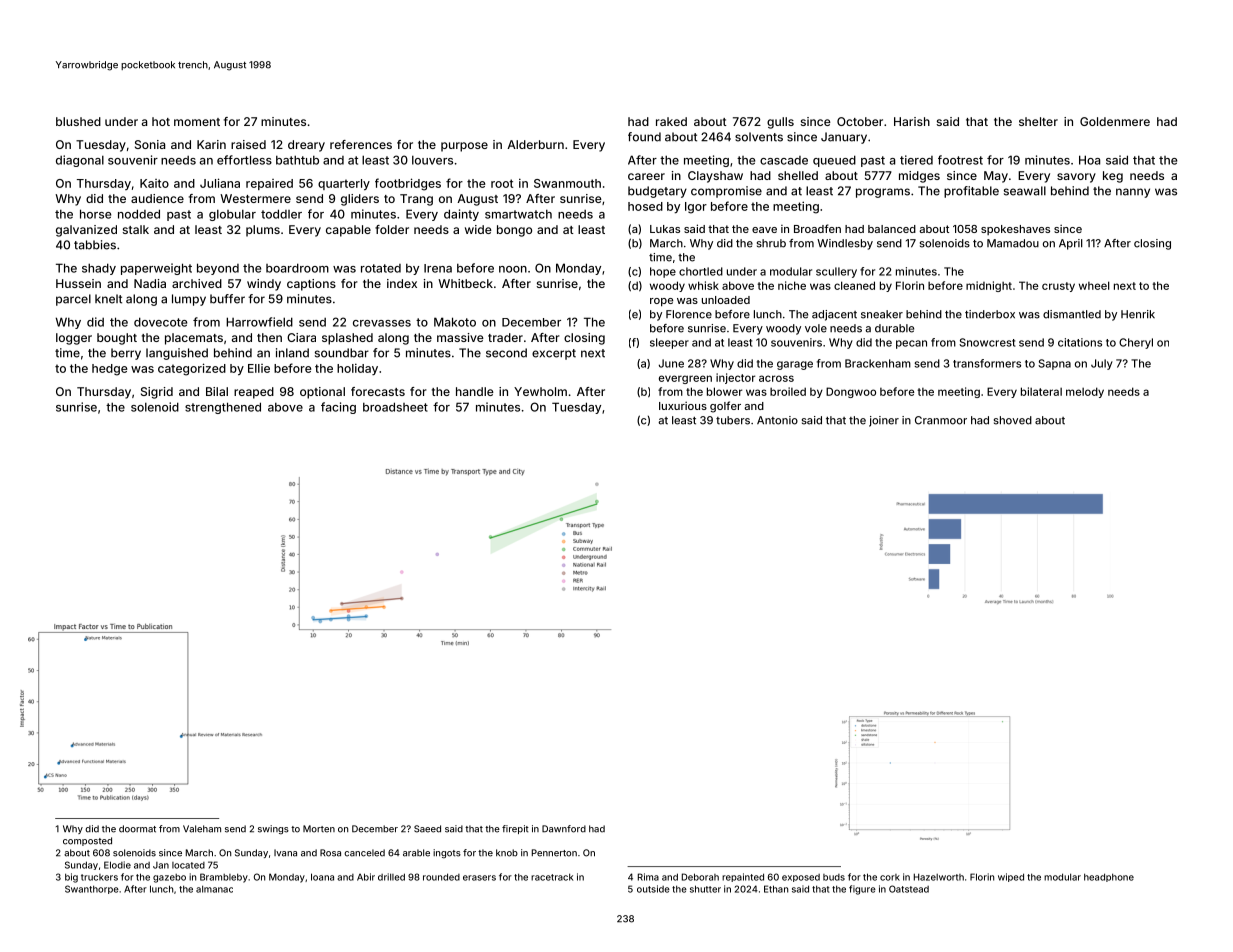 Image resolution: width=1233 pixels, height=952 pixels. I want to click on wiped, so click(1011, 877).
